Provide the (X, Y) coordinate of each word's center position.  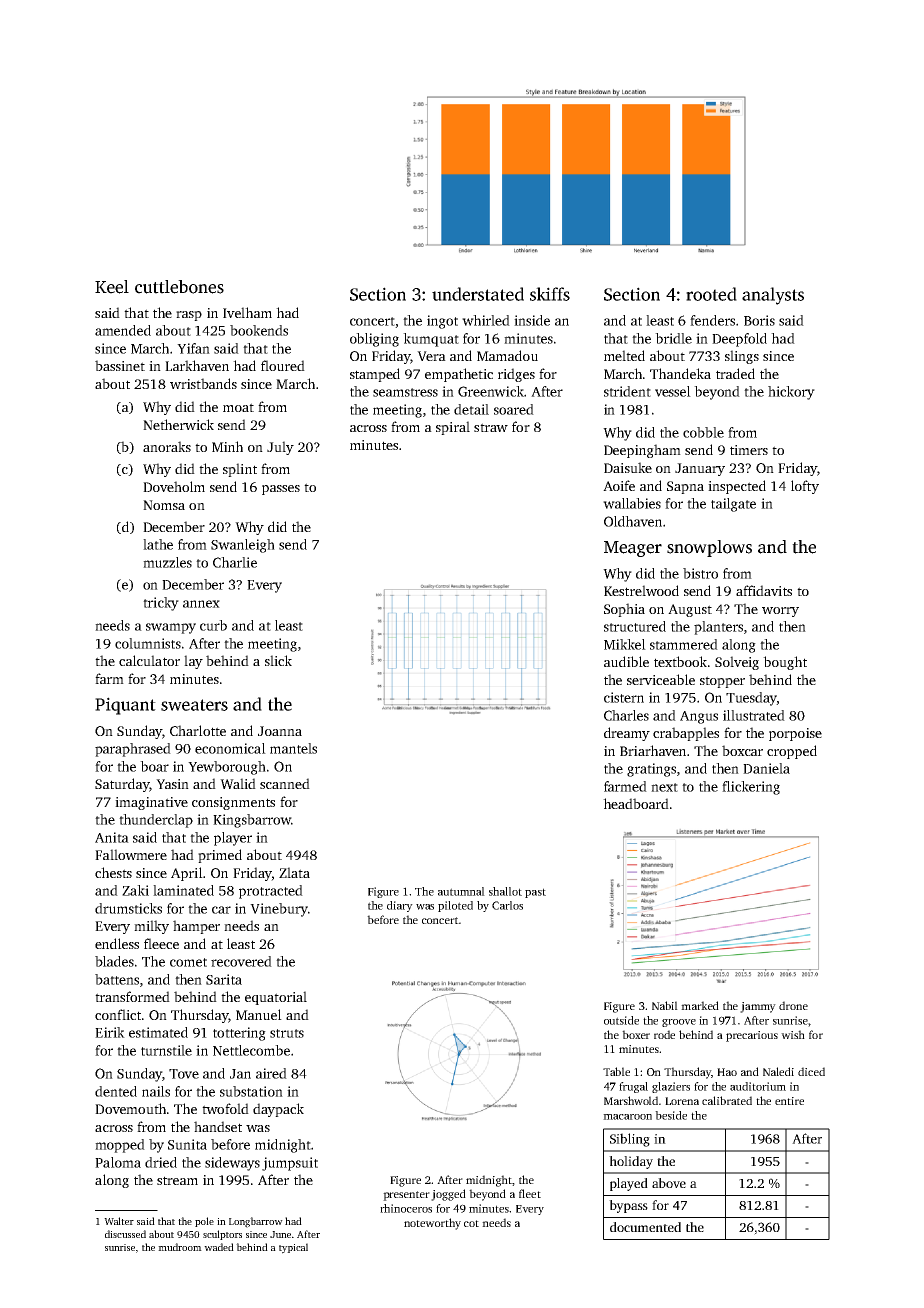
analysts (773, 296)
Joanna (280, 731)
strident (627, 391)
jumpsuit (290, 1164)
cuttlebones (179, 287)
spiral (453, 428)
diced (811, 1071)
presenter (406, 1196)
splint (240, 470)
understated (478, 294)
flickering (751, 788)
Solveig (737, 663)
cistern (624, 697)
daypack (278, 1110)
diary (400, 906)
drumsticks (128, 908)
